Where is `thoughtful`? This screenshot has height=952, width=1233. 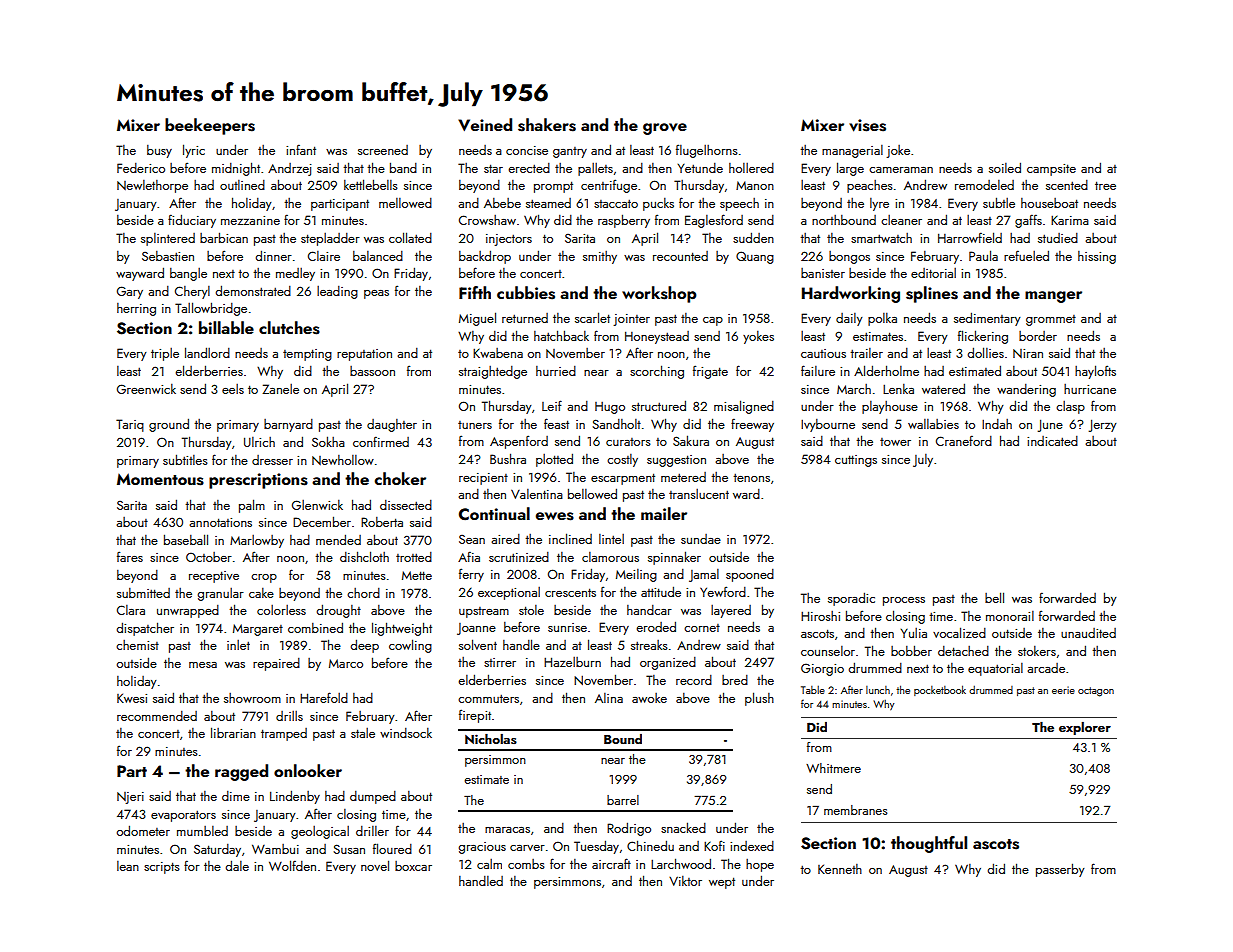
thoughtful is located at coordinates (929, 844).
